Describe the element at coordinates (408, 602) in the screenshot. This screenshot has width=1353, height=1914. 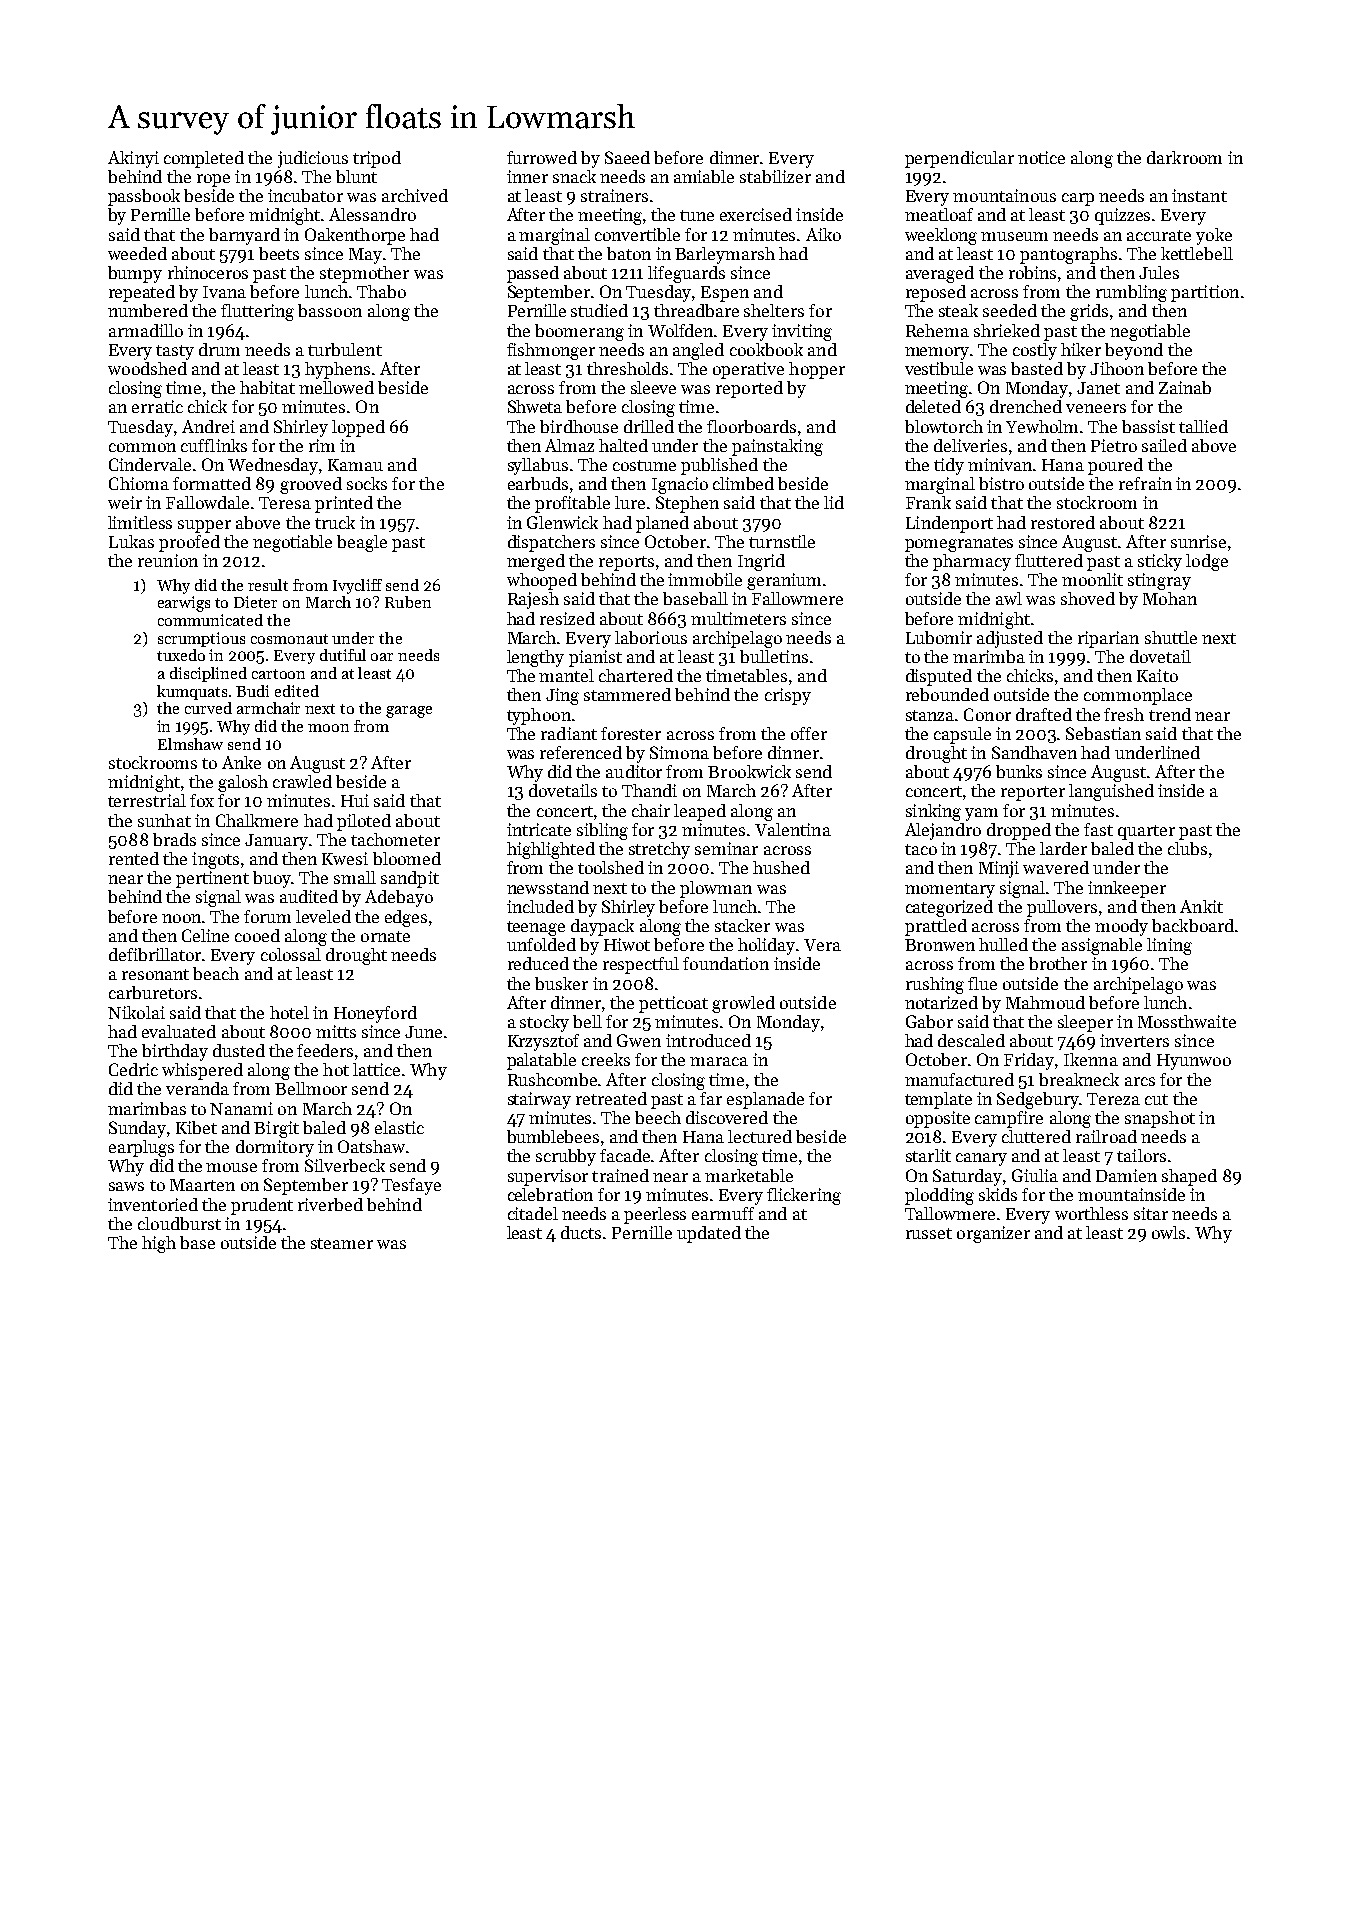
I see `Ruben` at that location.
